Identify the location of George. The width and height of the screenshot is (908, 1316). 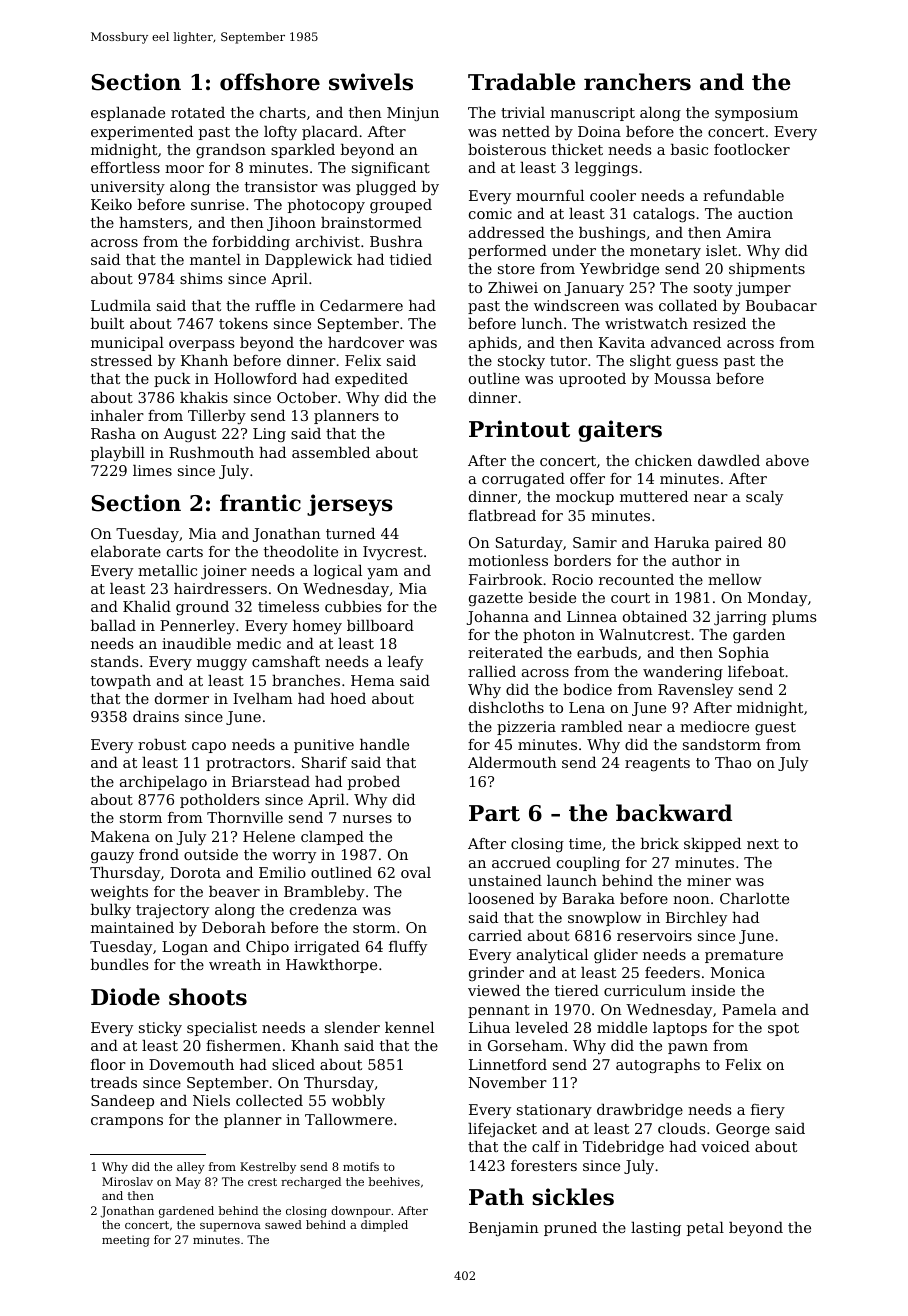
(743, 1130).
